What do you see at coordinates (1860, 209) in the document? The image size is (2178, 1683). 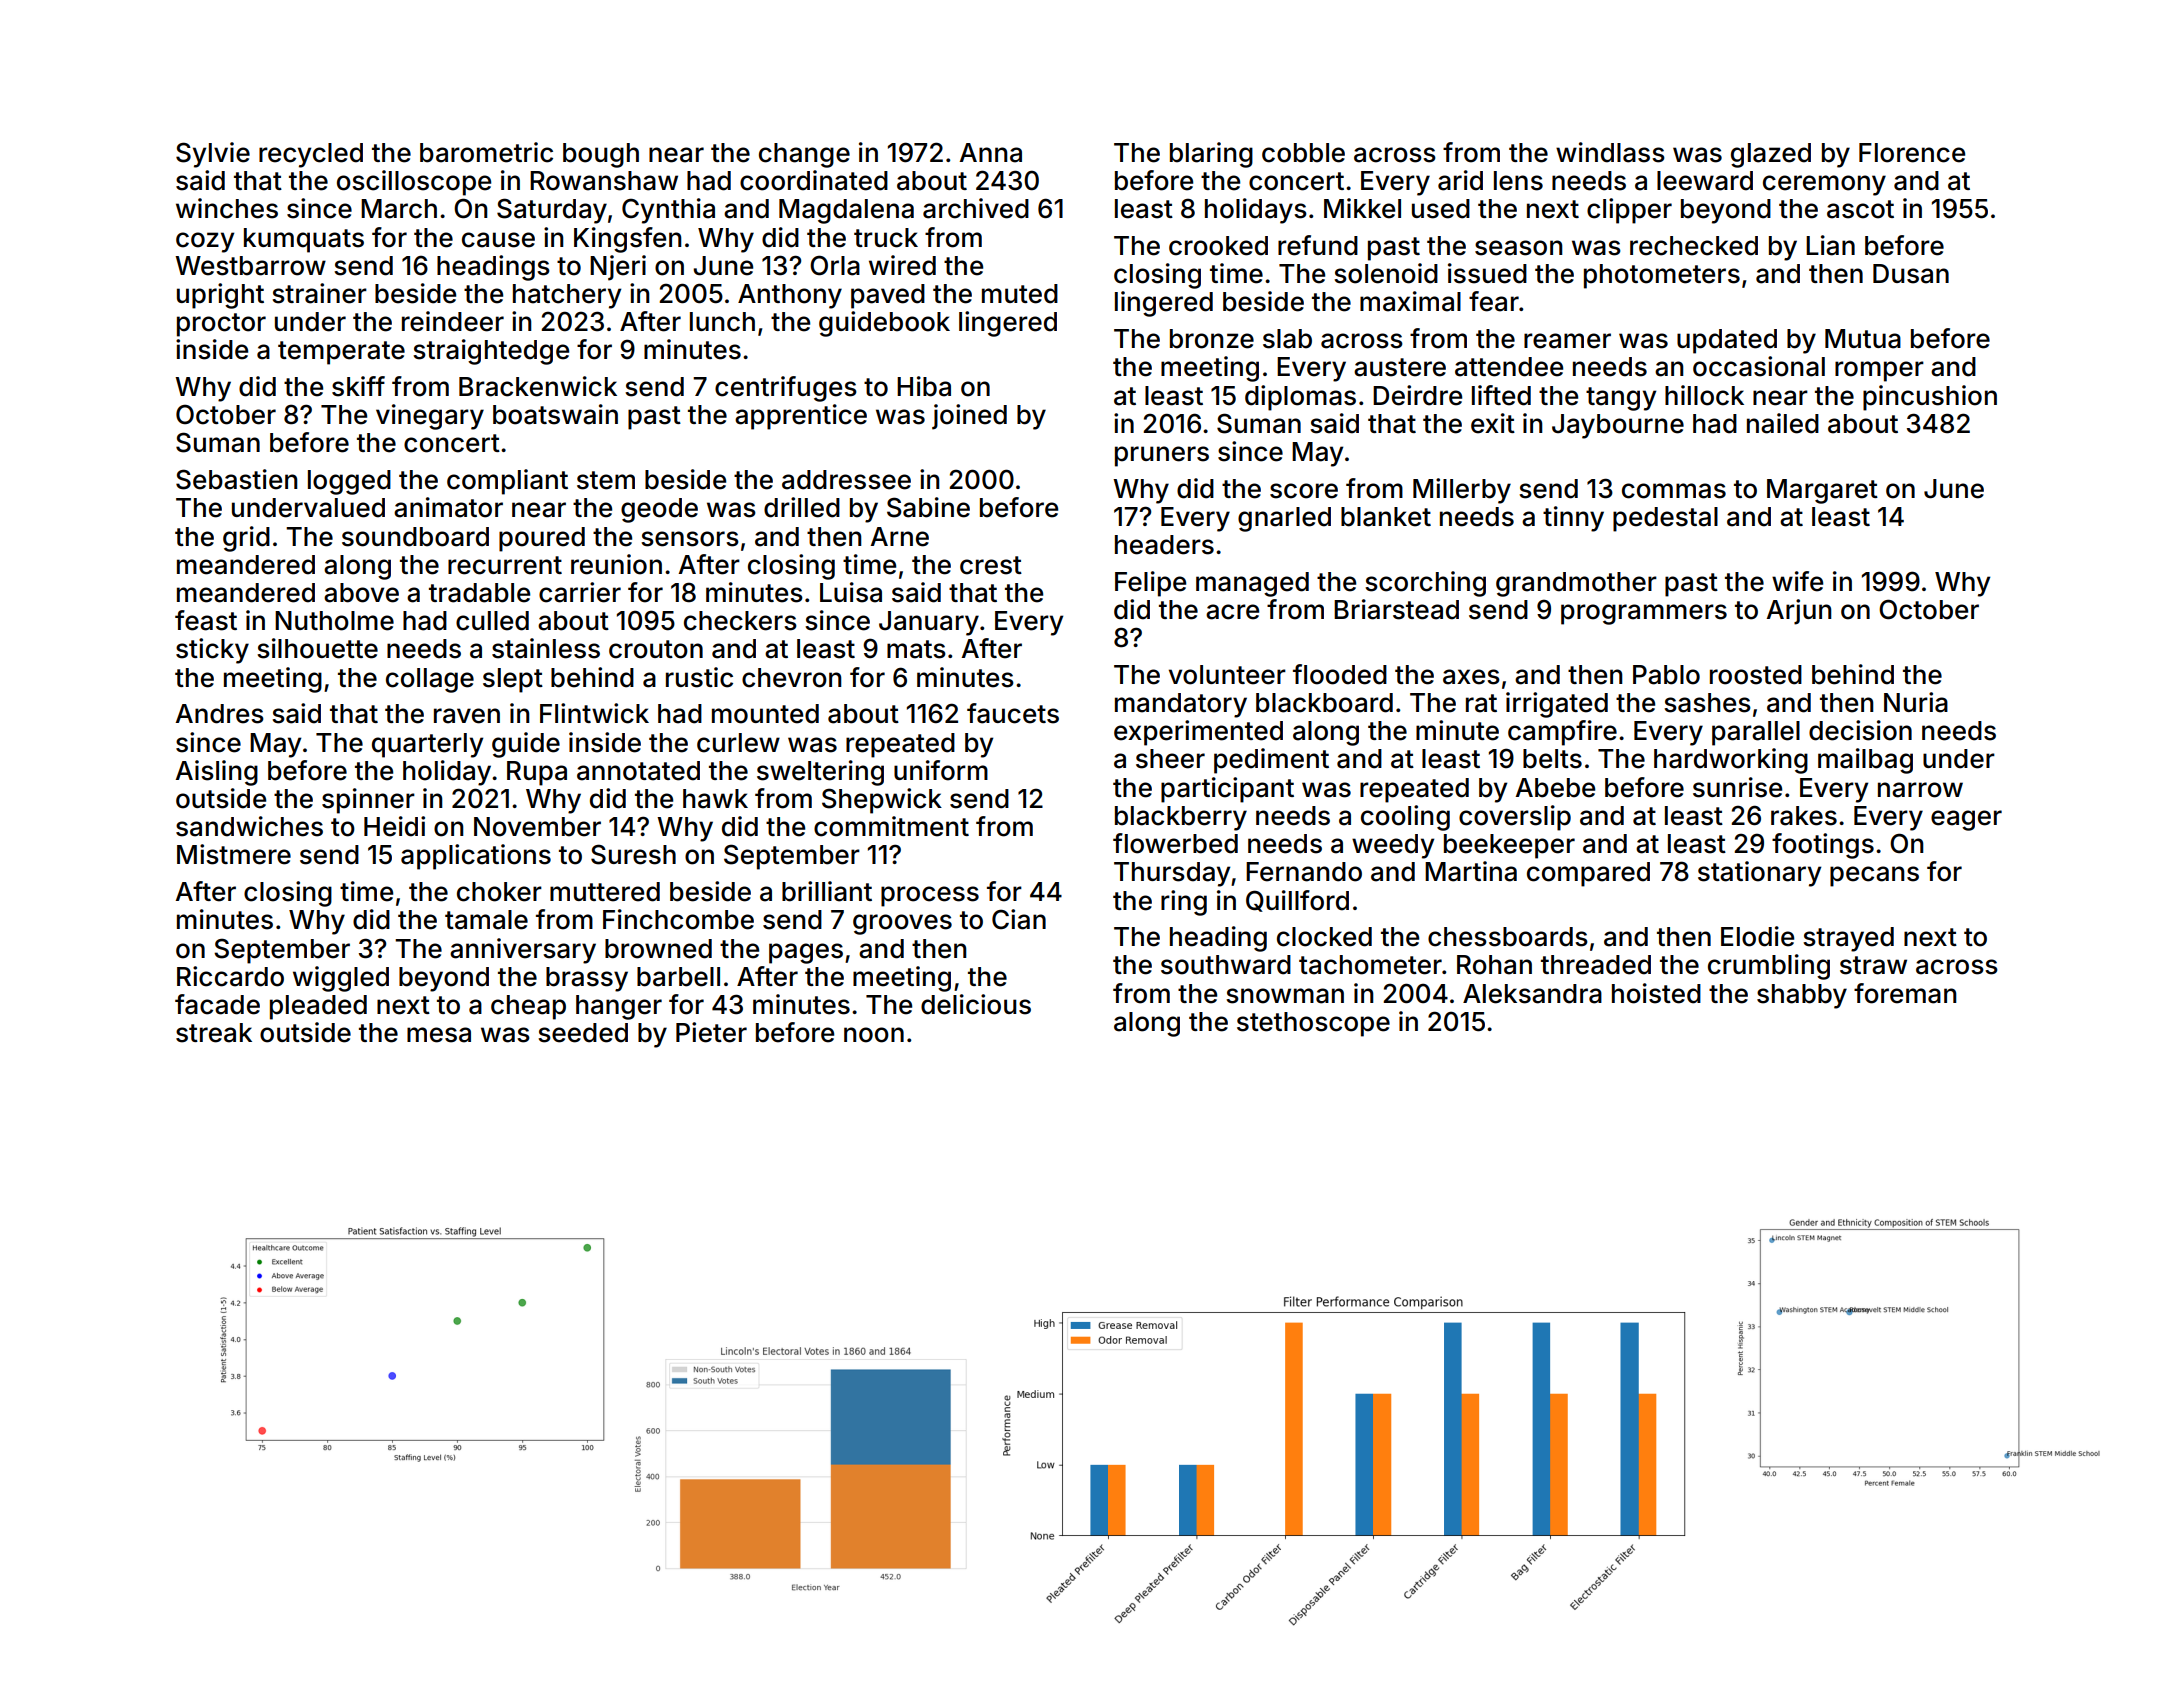 I see `ascot` at bounding box center [1860, 209].
